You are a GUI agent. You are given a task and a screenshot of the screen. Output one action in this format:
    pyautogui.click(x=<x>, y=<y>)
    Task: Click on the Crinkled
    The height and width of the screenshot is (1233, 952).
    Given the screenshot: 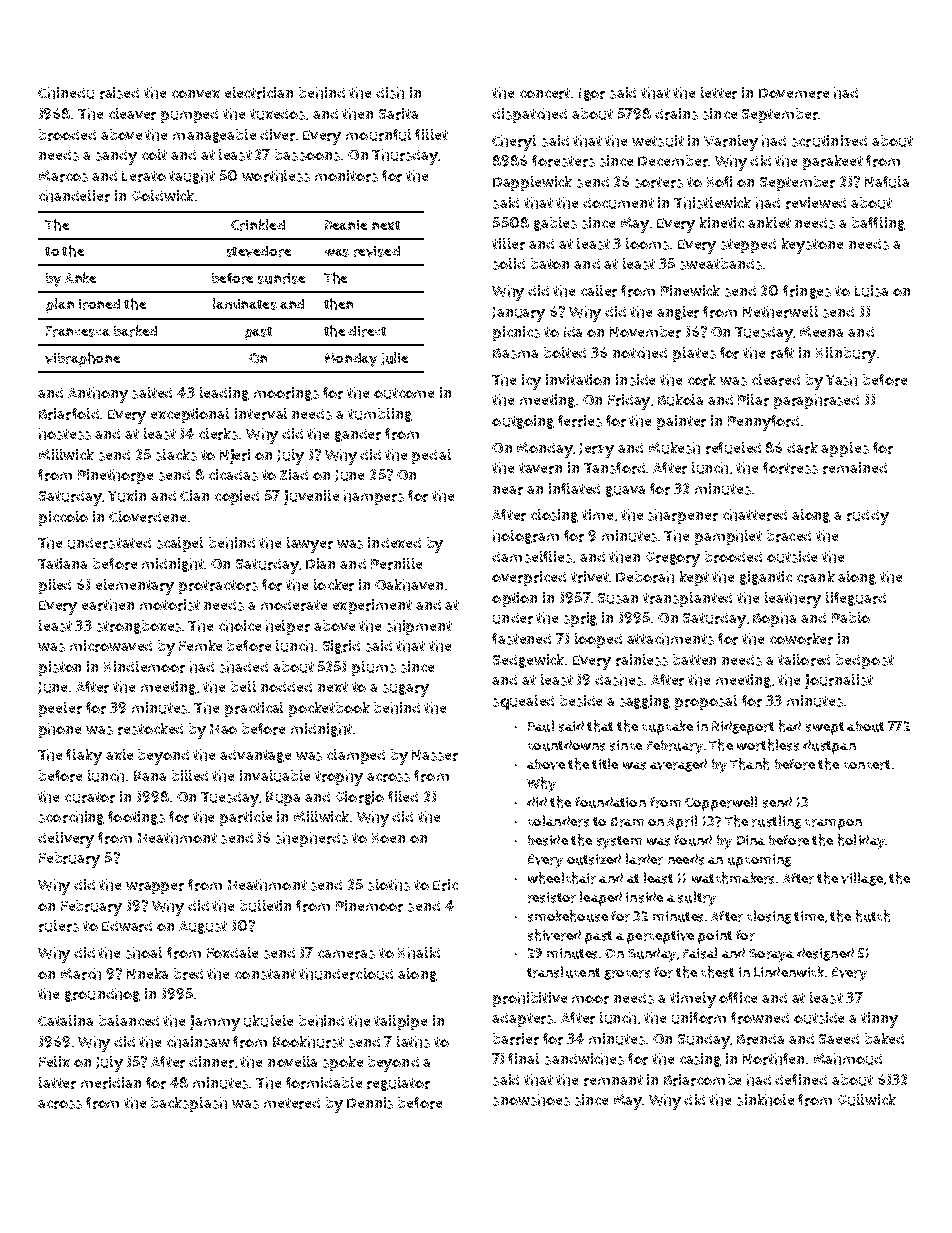 What is the action you would take?
    pyautogui.click(x=258, y=225)
